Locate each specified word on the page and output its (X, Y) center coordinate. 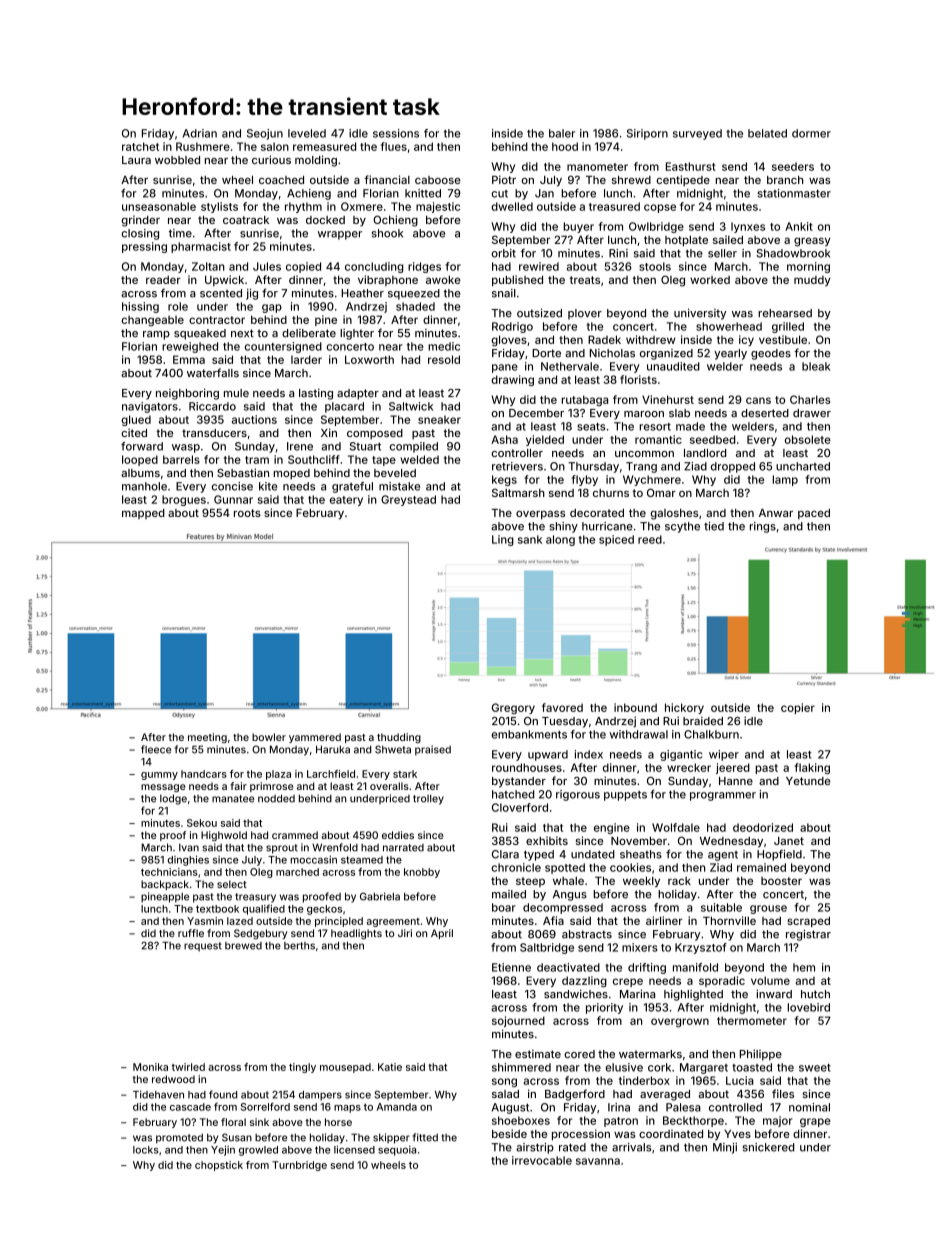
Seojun (265, 134)
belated (767, 133)
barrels (181, 459)
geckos (324, 910)
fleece (156, 749)
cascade (190, 1107)
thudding (399, 738)
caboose (438, 180)
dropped (733, 467)
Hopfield (779, 855)
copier (798, 708)
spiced (616, 540)
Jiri (405, 933)
